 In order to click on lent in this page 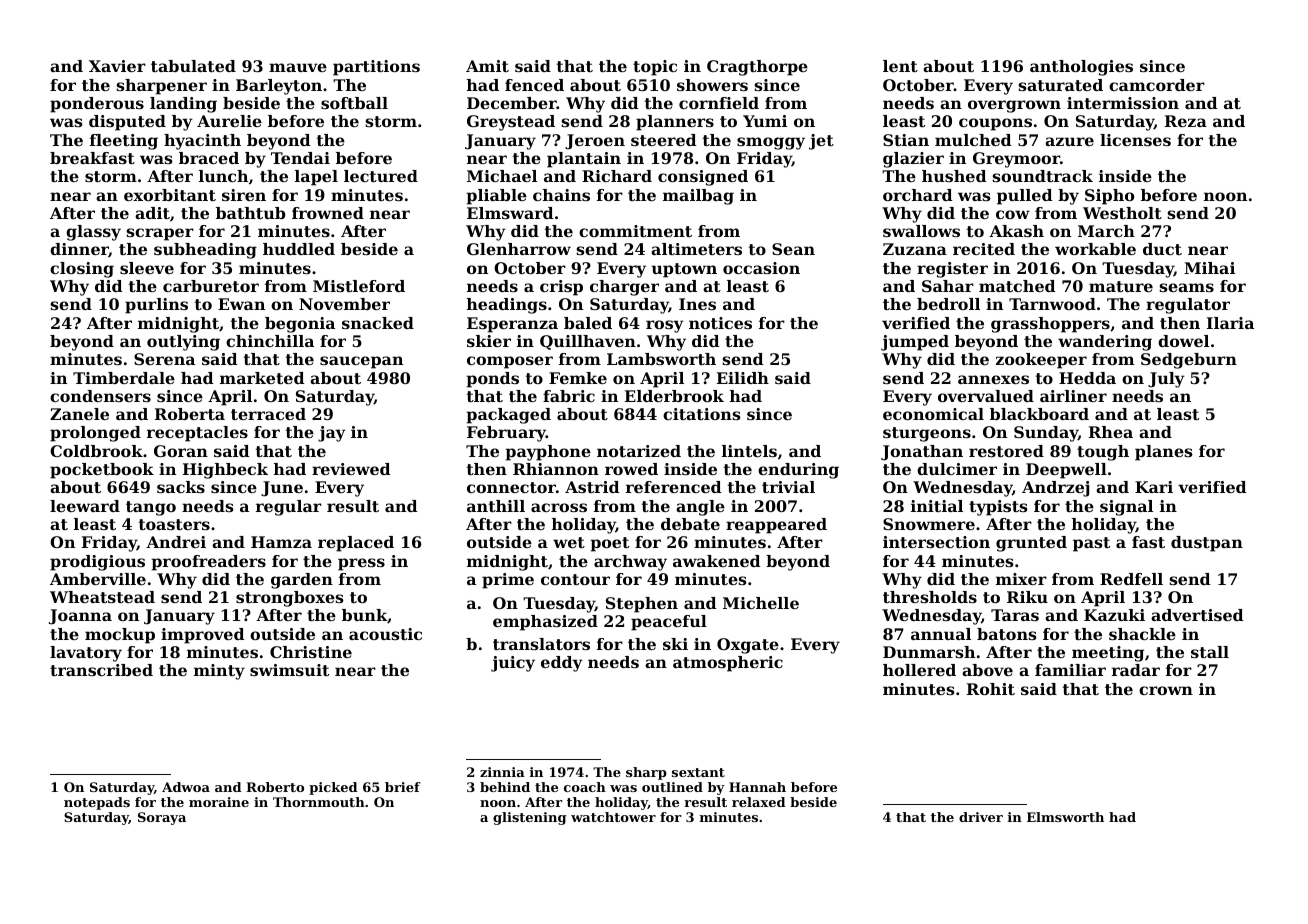, I will do `click(900, 66)`.
